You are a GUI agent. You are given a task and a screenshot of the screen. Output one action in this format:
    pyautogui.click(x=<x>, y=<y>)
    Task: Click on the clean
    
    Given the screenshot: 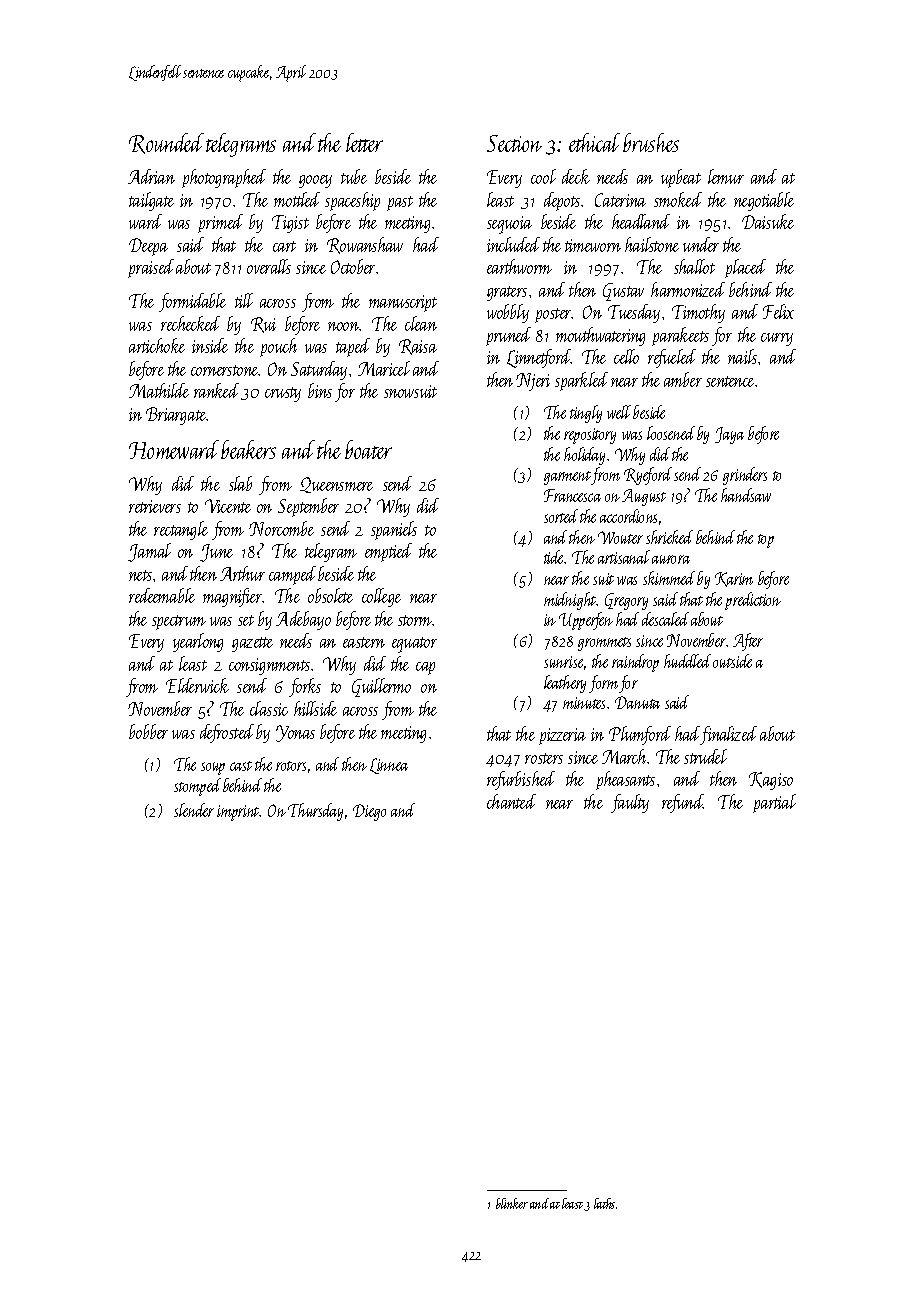 What is the action you would take?
    pyautogui.click(x=421, y=323)
